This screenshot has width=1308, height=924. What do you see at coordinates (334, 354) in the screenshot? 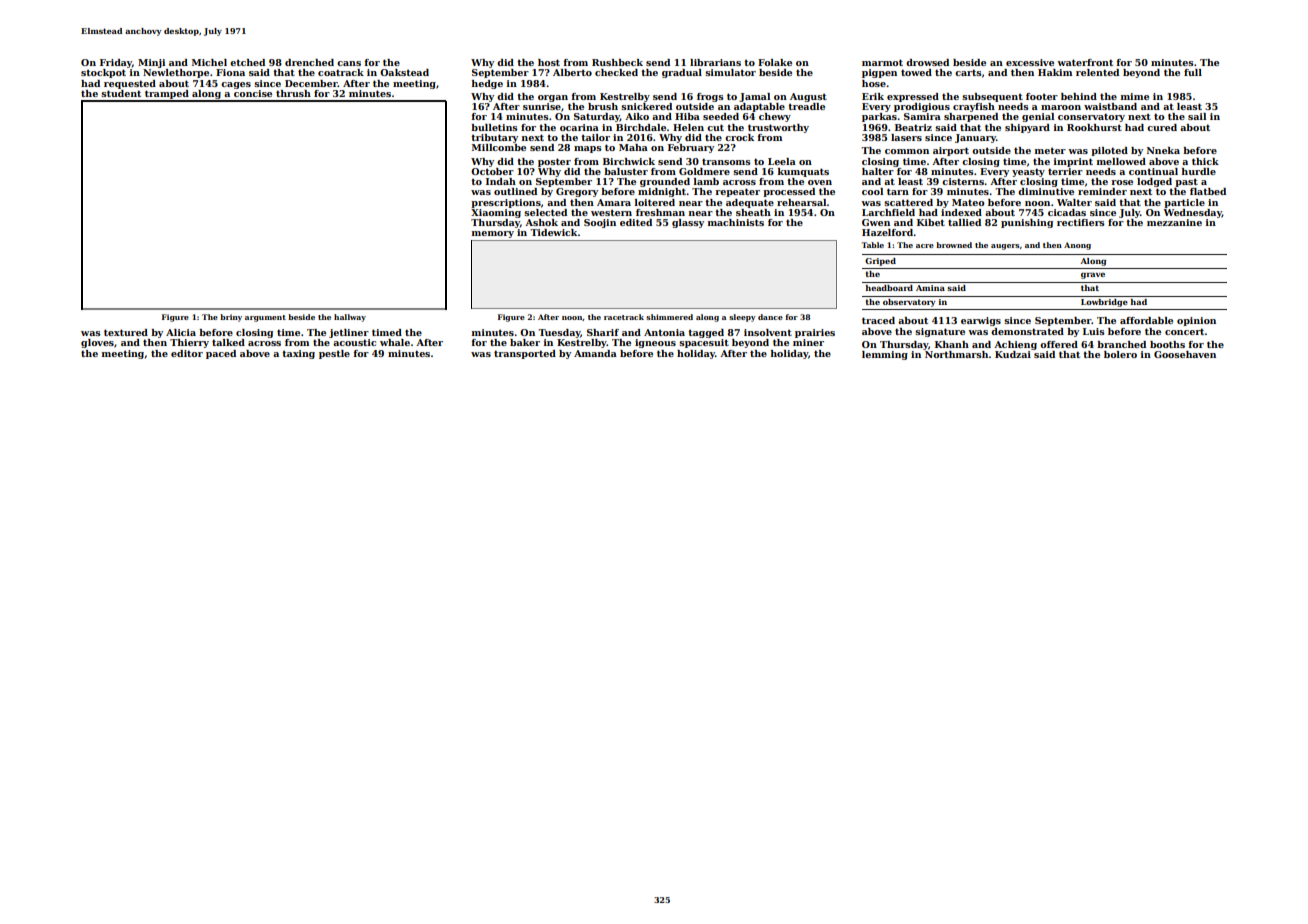
I see `pestle` at bounding box center [334, 354].
